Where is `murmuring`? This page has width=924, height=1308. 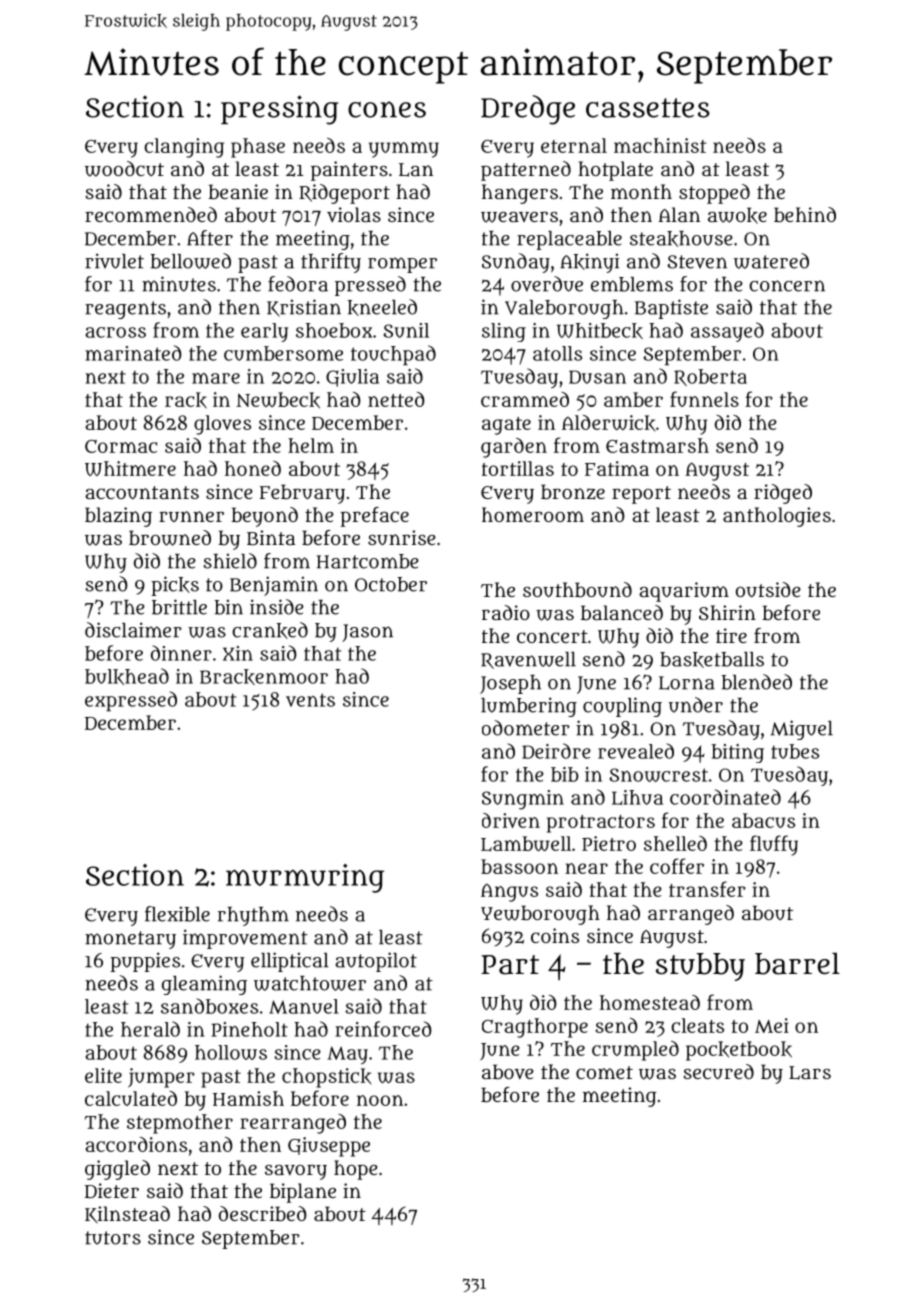 murmuring is located at coordinates (305, 878).
